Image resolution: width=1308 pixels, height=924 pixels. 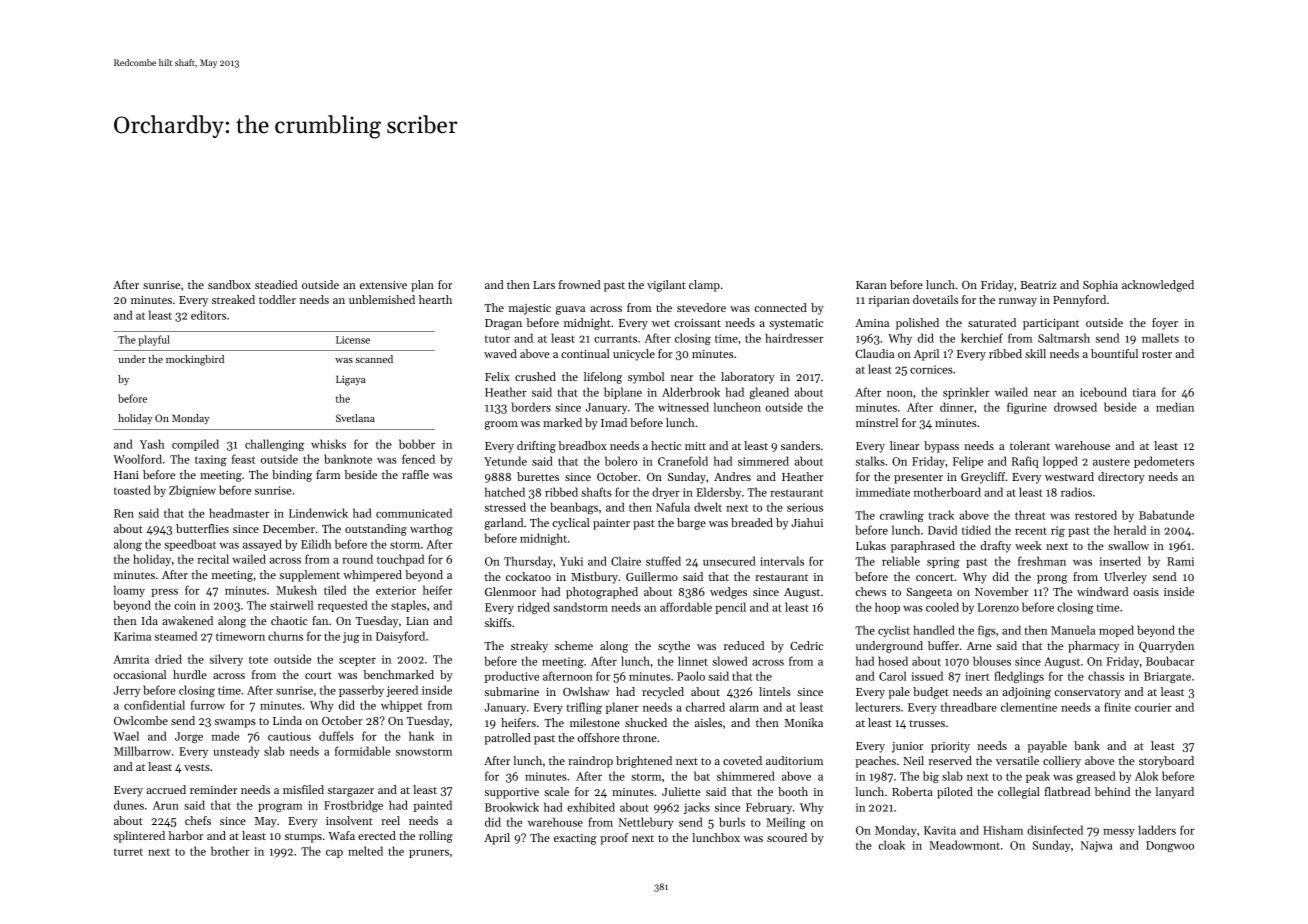 I want to click on westward, so click(x=1069, y=476).
